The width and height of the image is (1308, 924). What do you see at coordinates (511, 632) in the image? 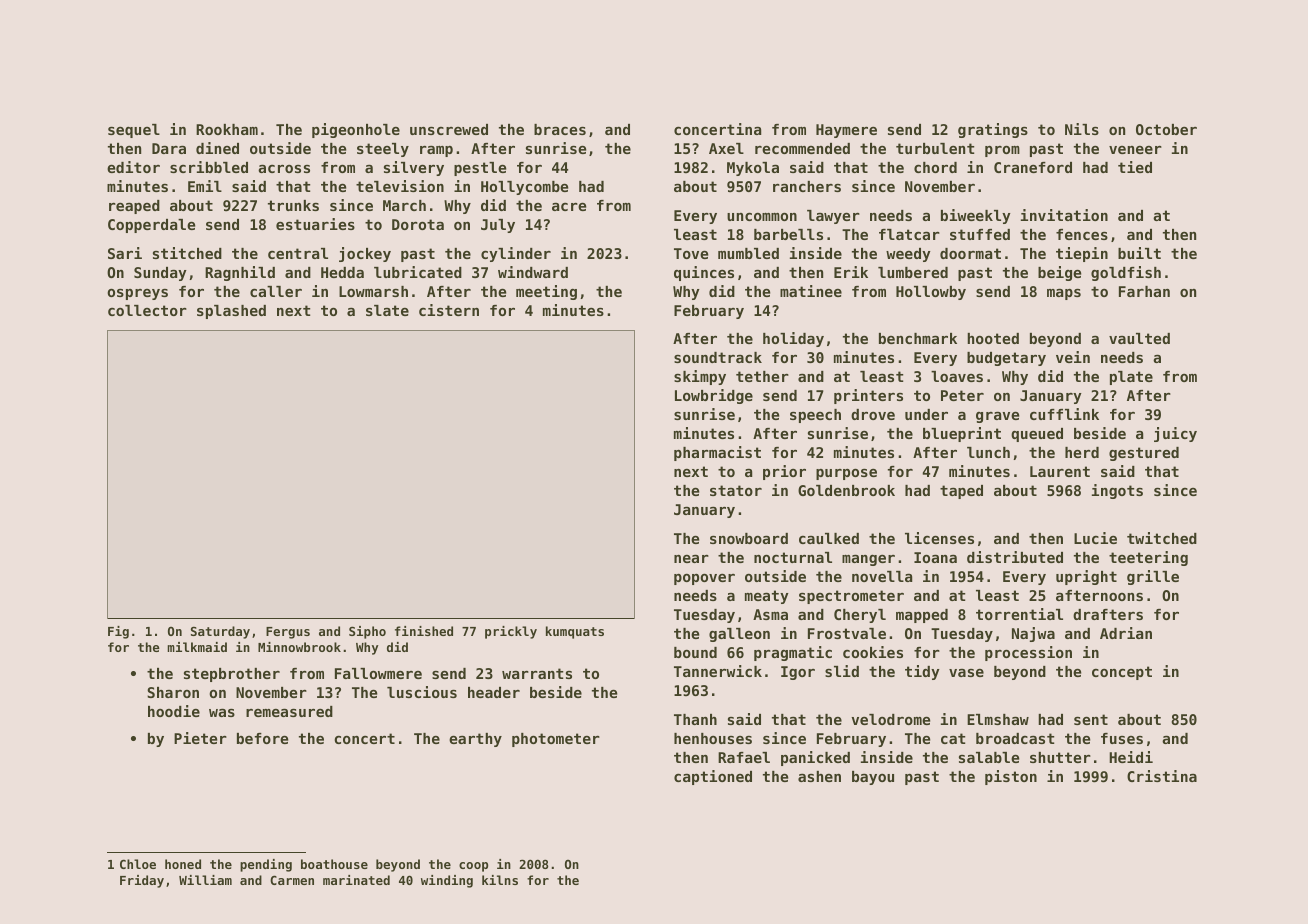
I see `prickly` at bounding box center [511, 632].
